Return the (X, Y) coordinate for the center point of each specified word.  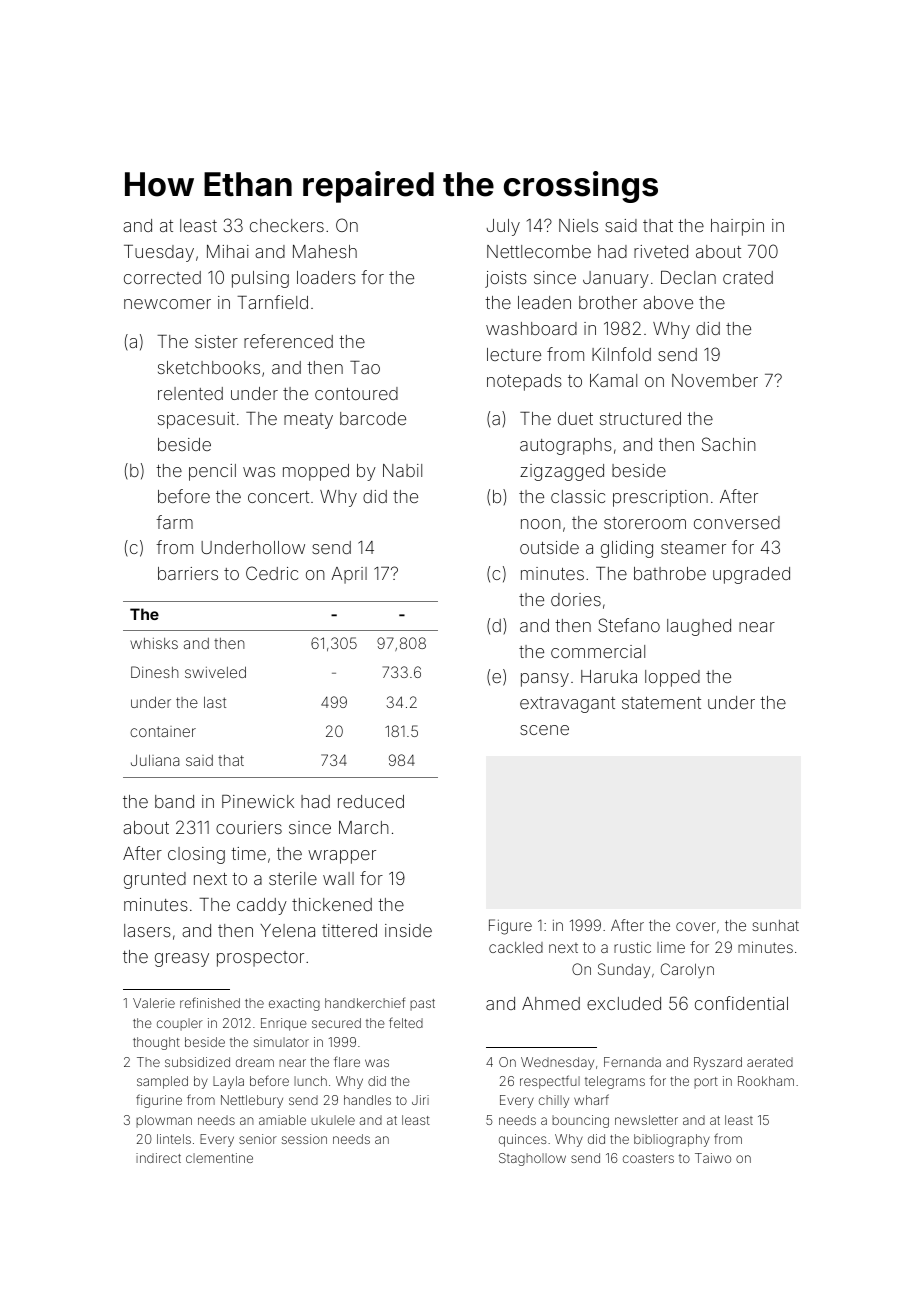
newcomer (167, 304)
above (668, 302)
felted (406, 1022)
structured (640, 418)
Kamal (613, 380)
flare (347, 1061)
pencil (212, 472)
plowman (164, 1121)
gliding (627, 549)
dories (576, 599)
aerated (770, 1062)
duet (575, 418)
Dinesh (155, 672)
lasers (147, 930)
